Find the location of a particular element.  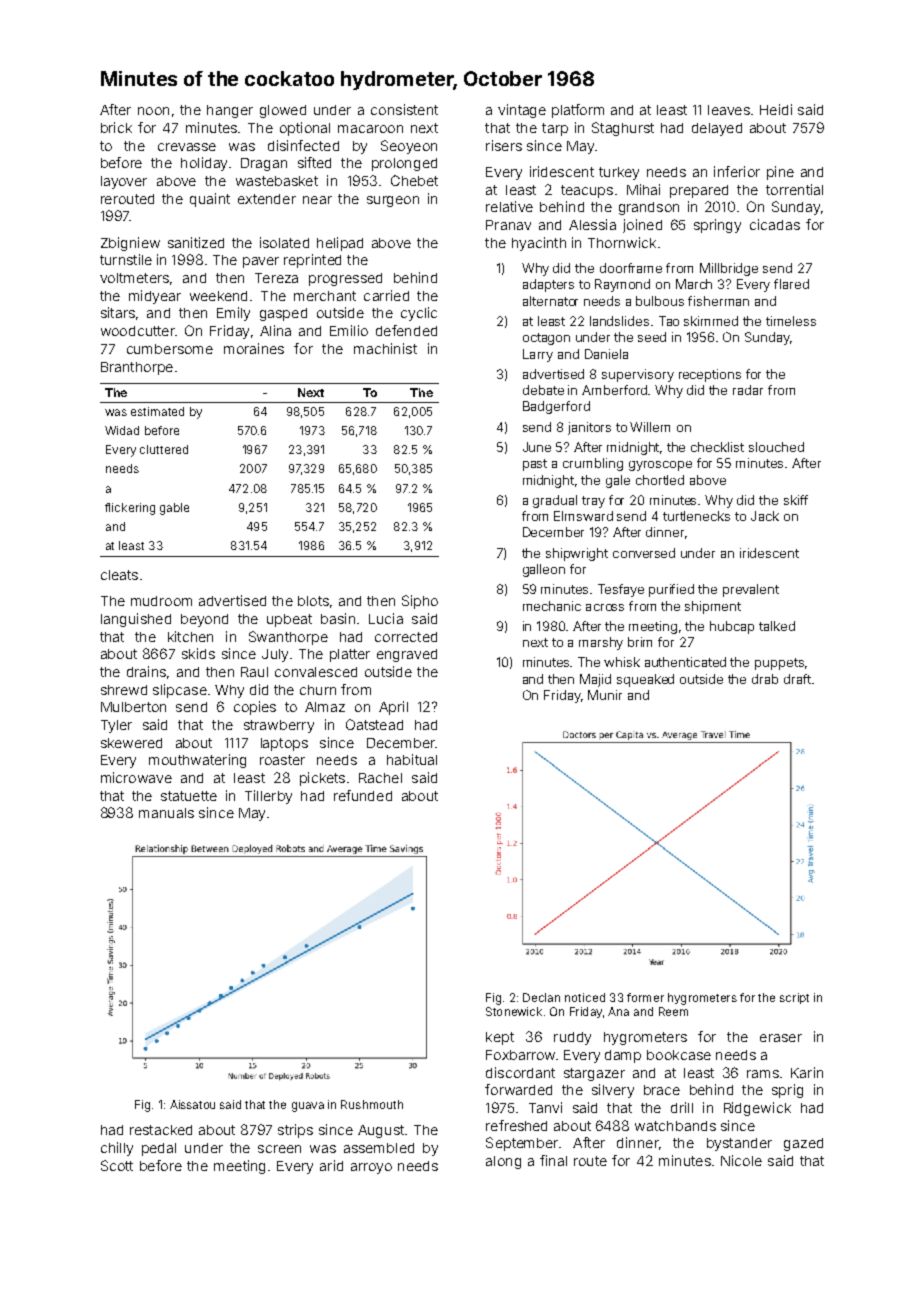

manuals is located at coordinates (166, 813).
